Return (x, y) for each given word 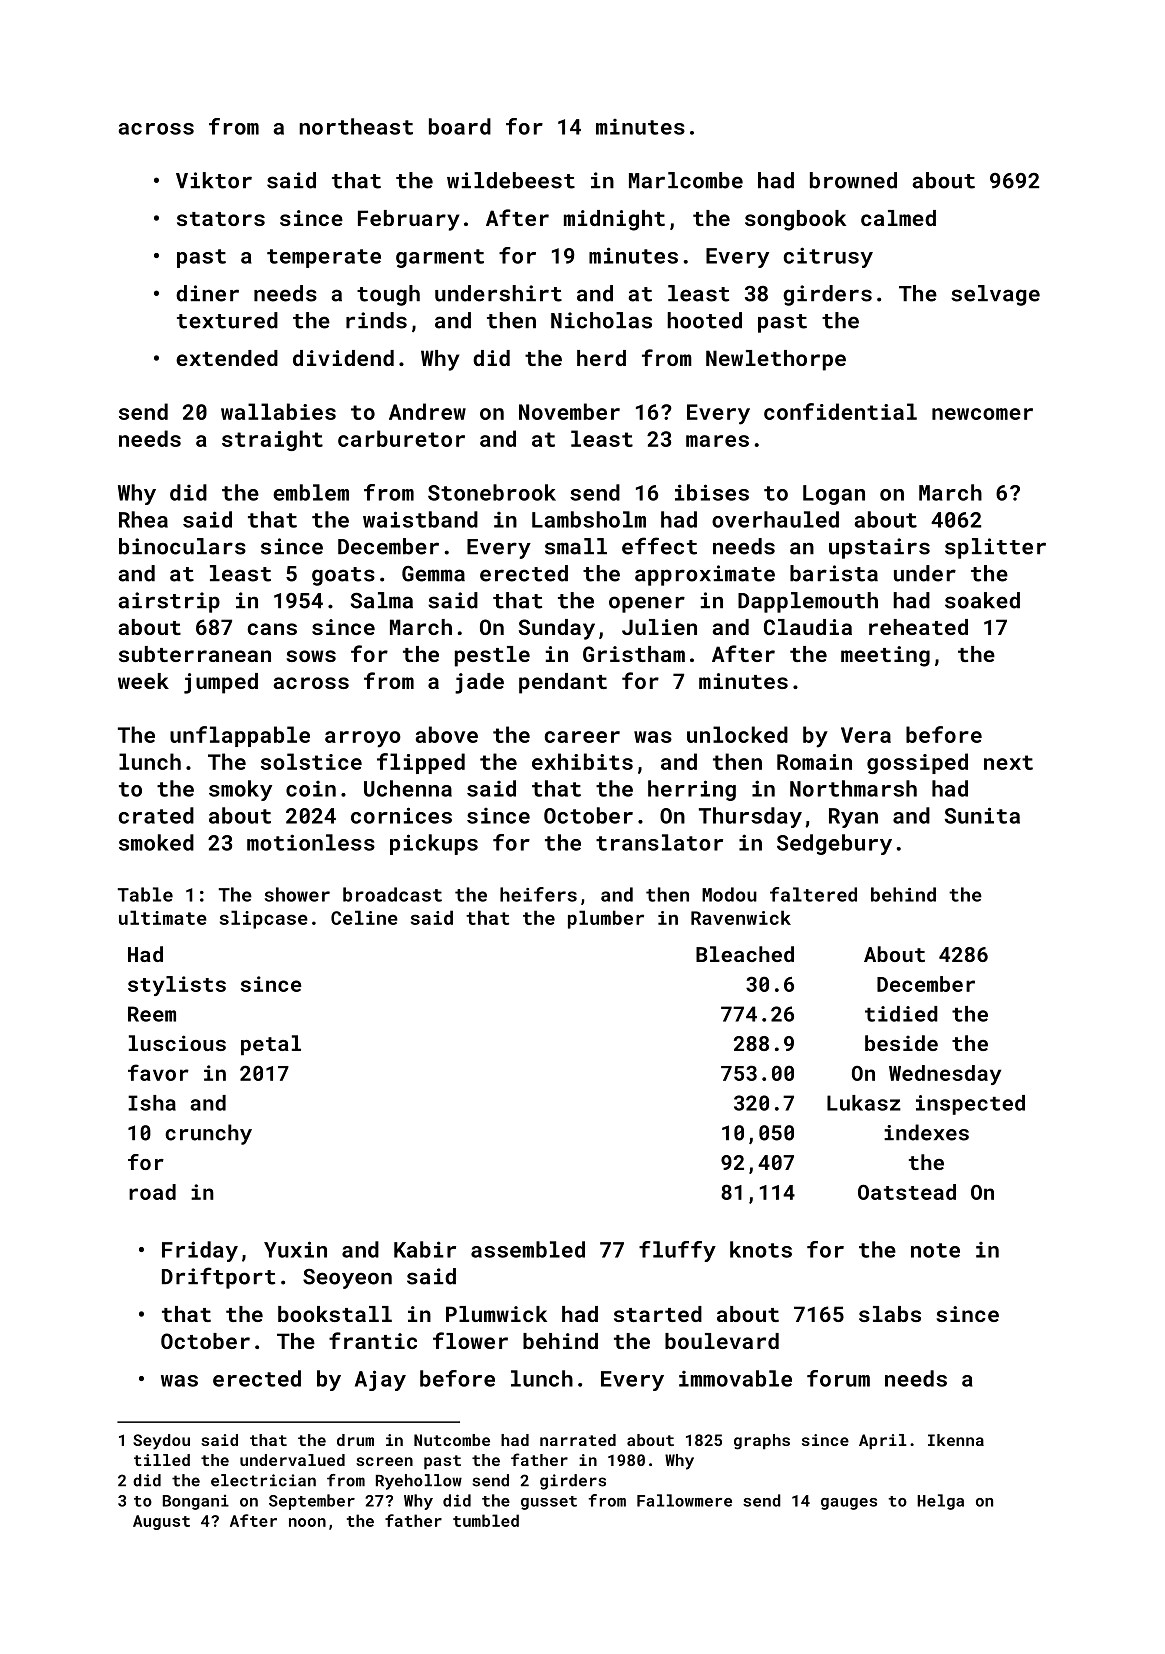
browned (853, 180)
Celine (364, 917)
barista (834, 573)
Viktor (214, 180)
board (460, 126)
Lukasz (864, 1103)
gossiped (917, 763)
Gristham (634, 654)
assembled (528, 1249)
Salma (382, 600)
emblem (311, 492)
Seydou (161, 1442)
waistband (420, 519)
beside (901, 1043)
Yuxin (295, 1249)
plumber (606, 919)
